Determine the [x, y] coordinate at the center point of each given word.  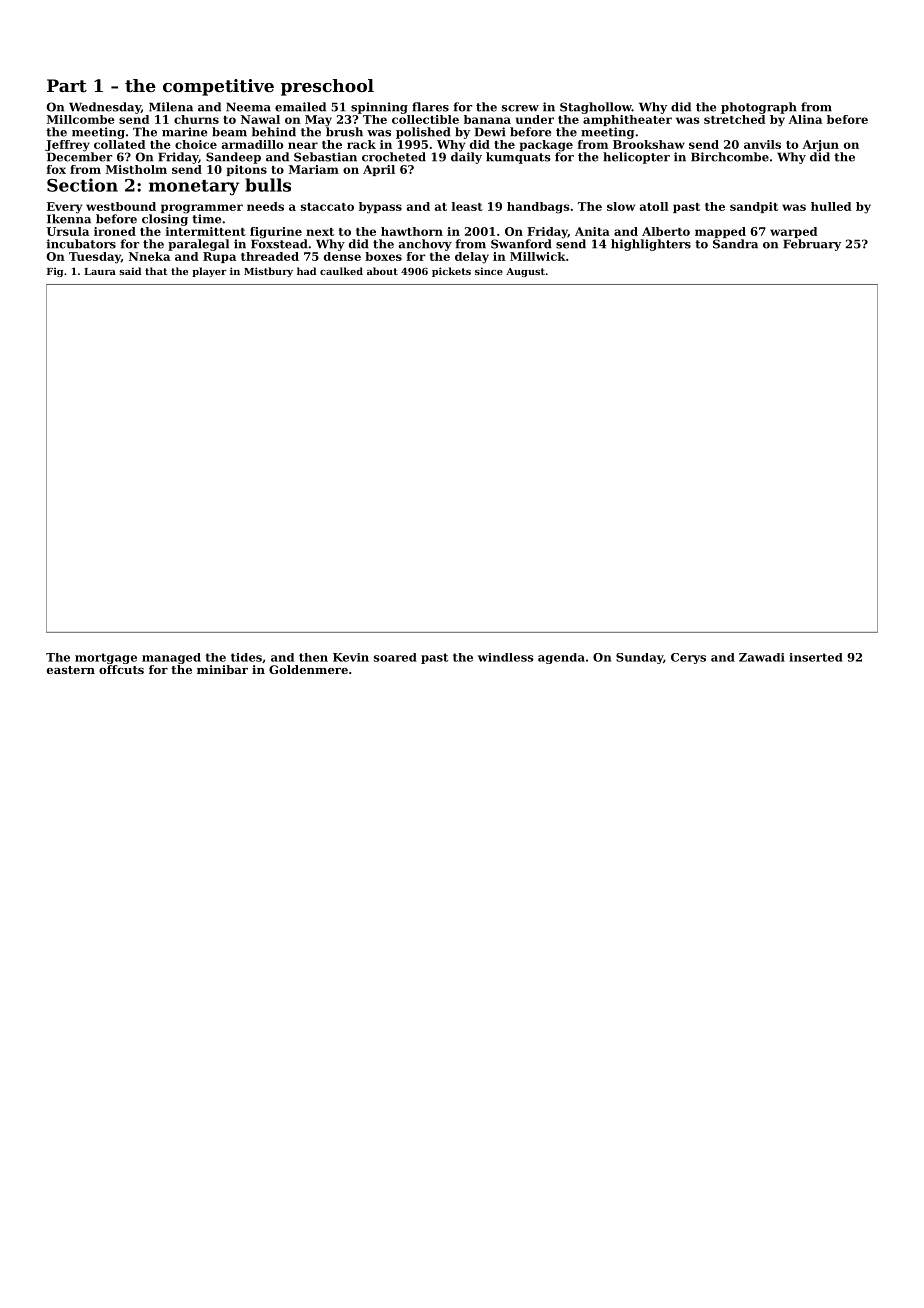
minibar [222, 669]
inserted [816, 657]
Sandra [735, 244]
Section [82, 185]
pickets [451, 272]
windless [506, 657]
